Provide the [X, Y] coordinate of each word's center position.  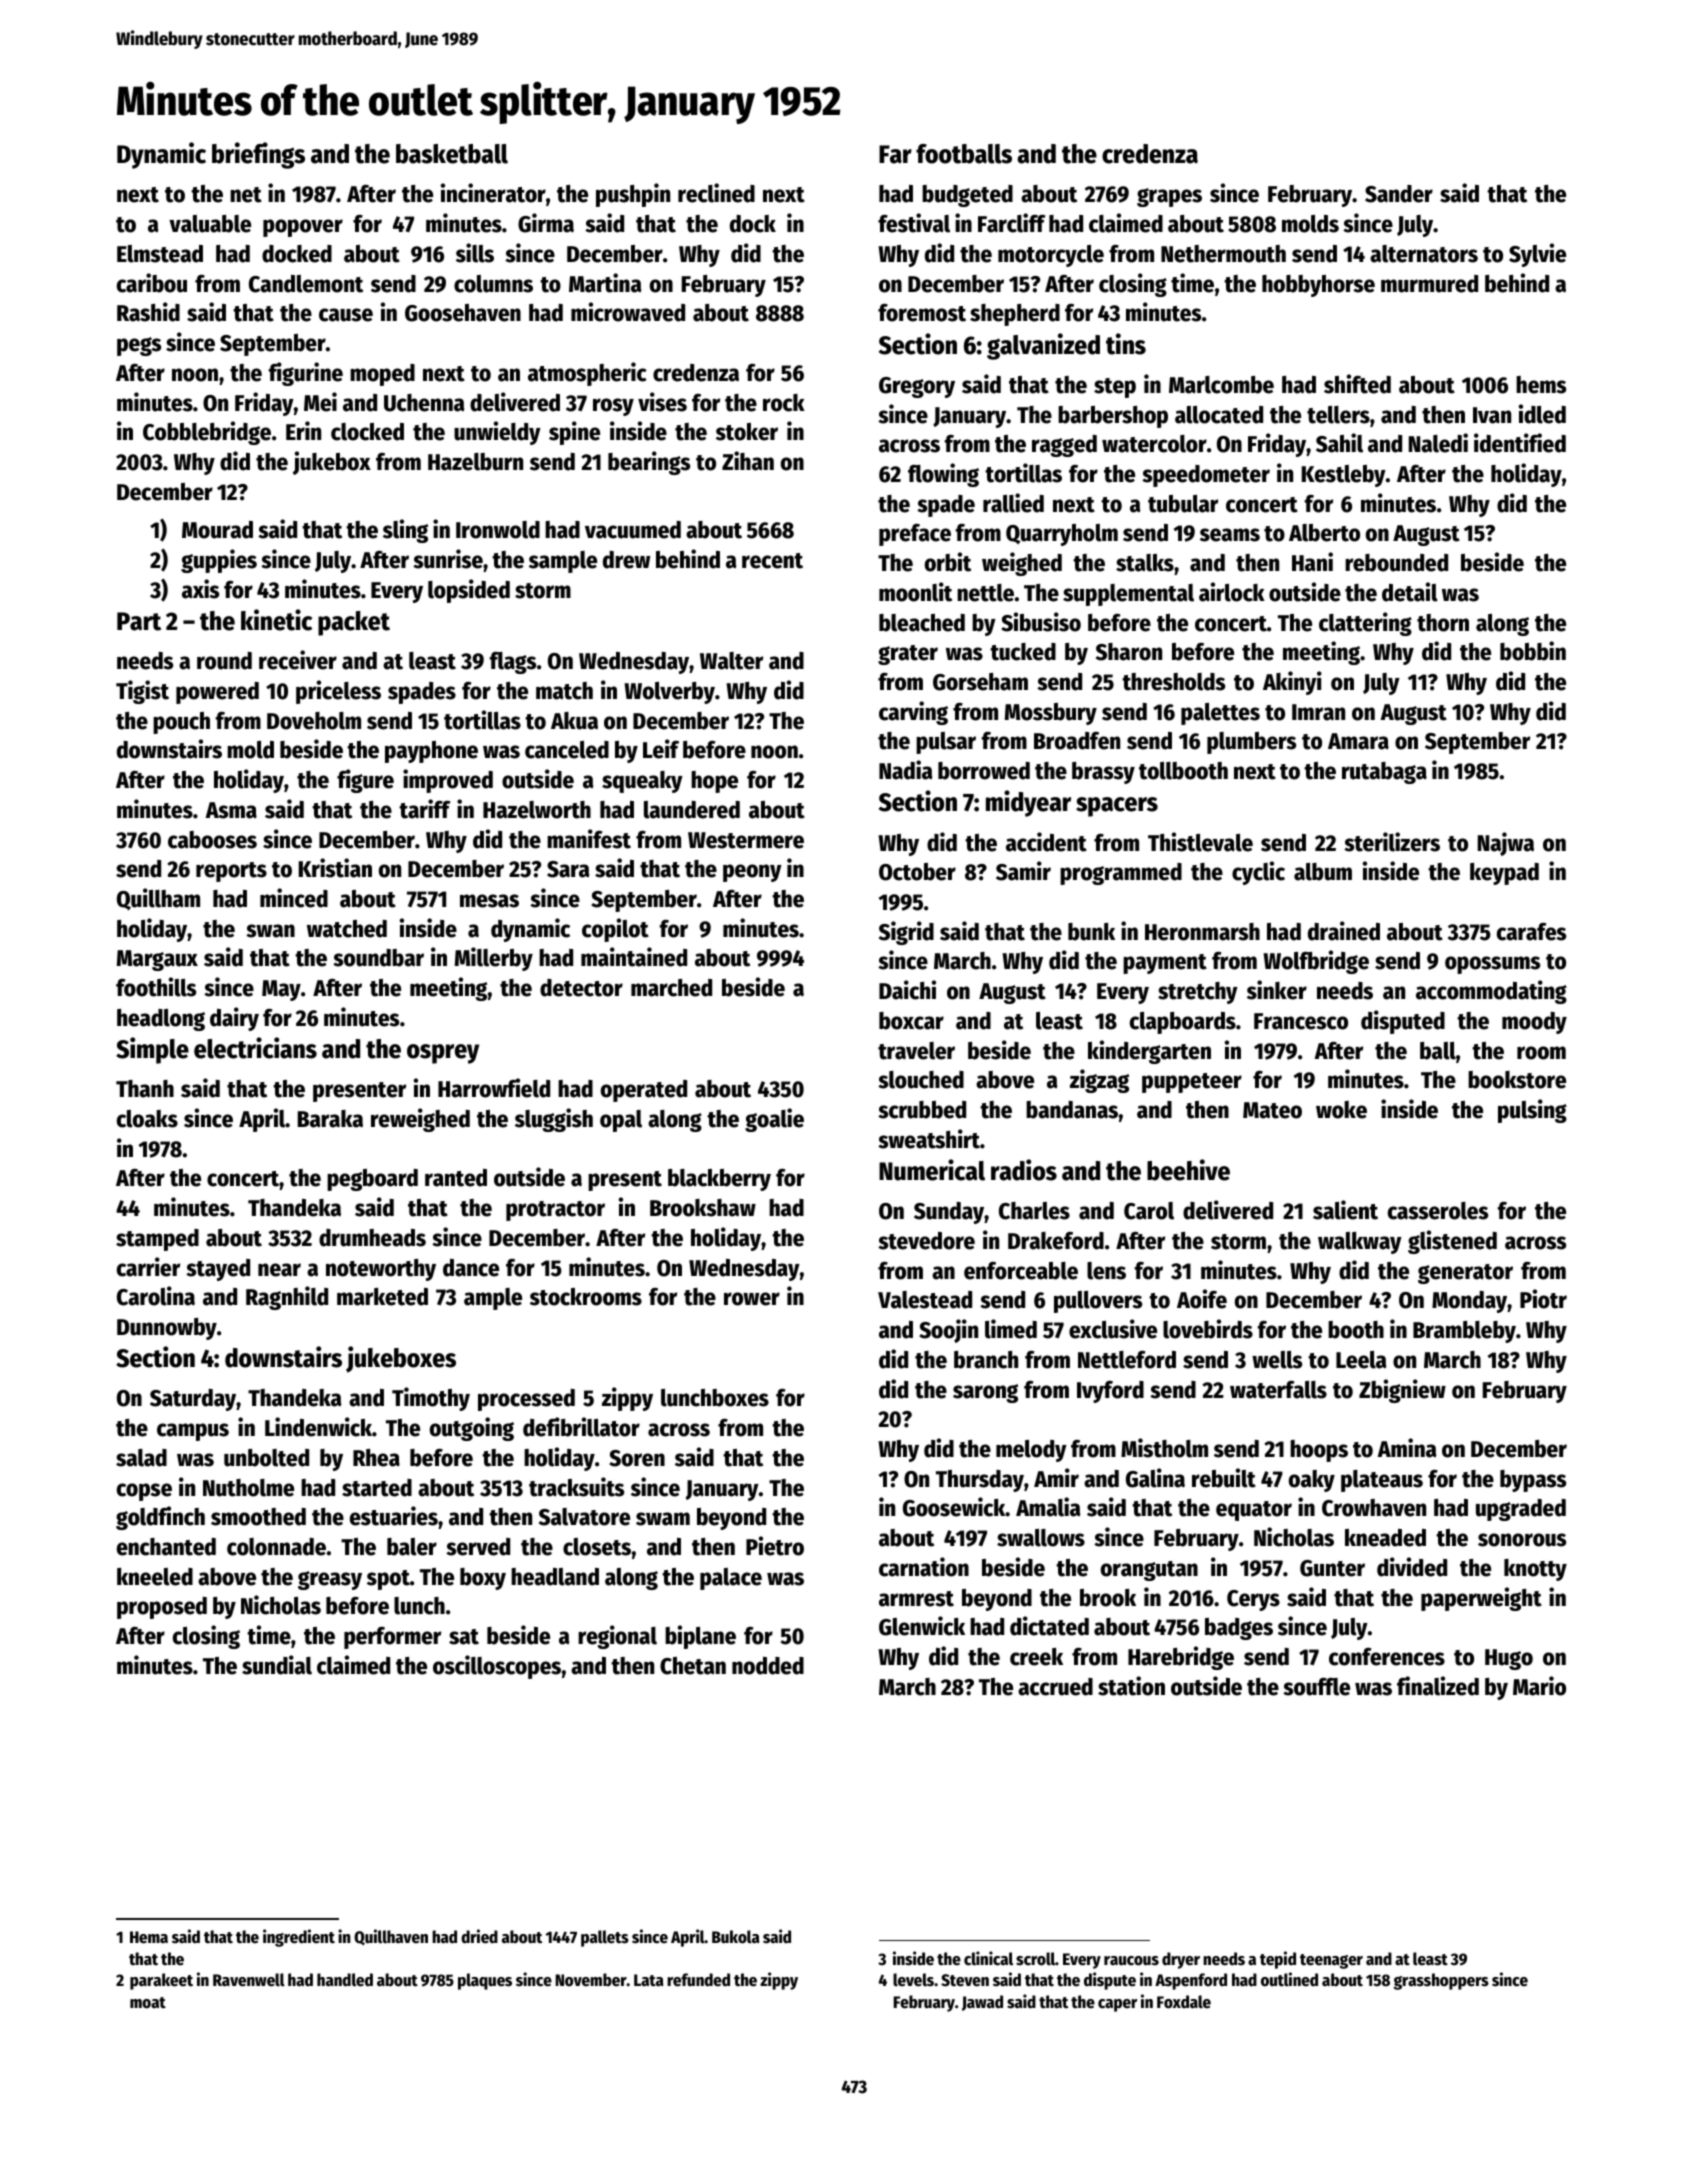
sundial [277, 1665]
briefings [258, 155]
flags [513, 663]
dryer [1181, 1960]
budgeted [967, 196]
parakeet [161, 1981]
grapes [1169, 197]
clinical [988, 1958]
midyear [1028, 803]
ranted [456, 1178]
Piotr [1543, 1299]
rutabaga [1384, 773]
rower [752, 1299]
